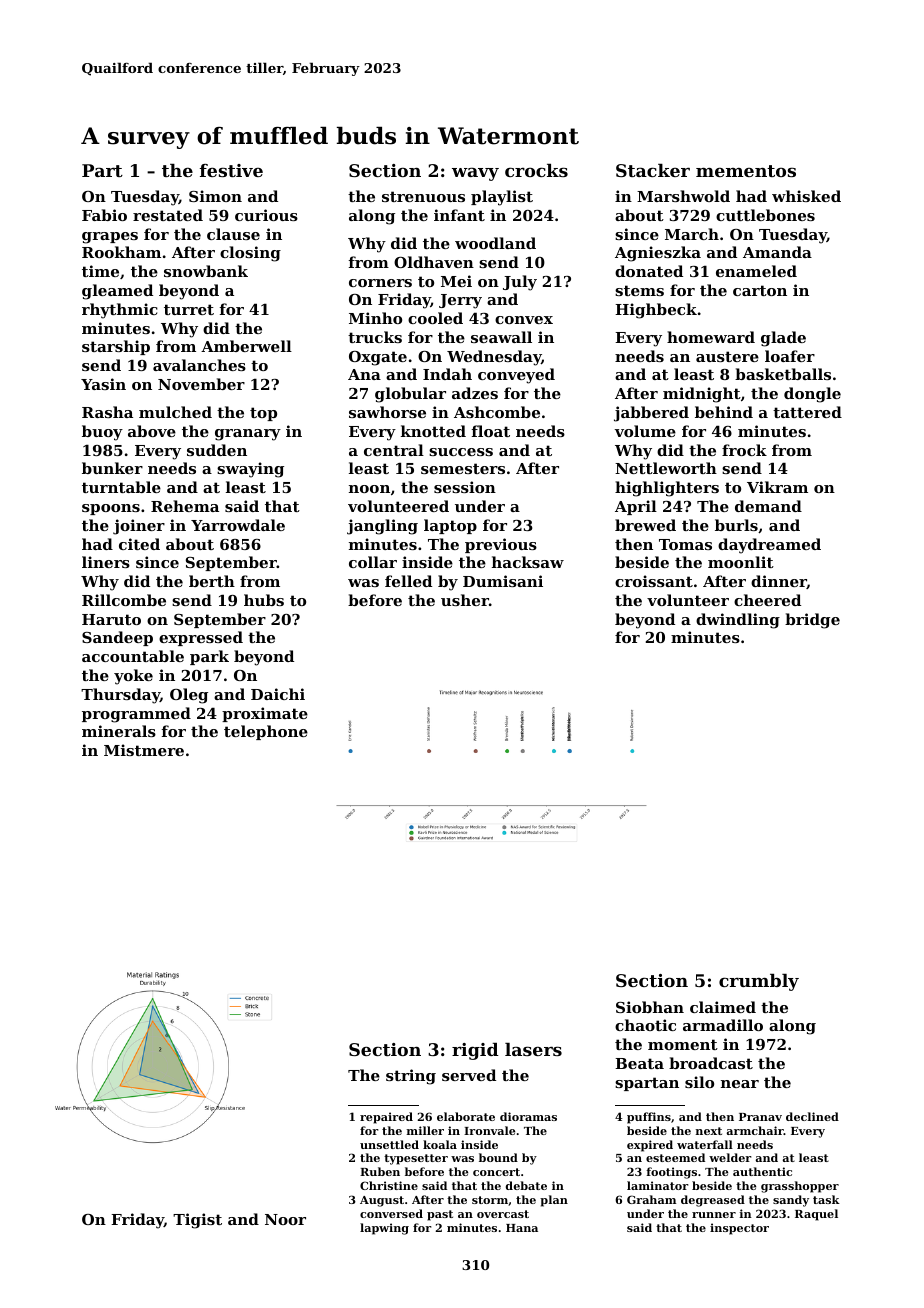  Describe the element at coordinates (285, 1219) in the image. I see `Noor` at that location.
